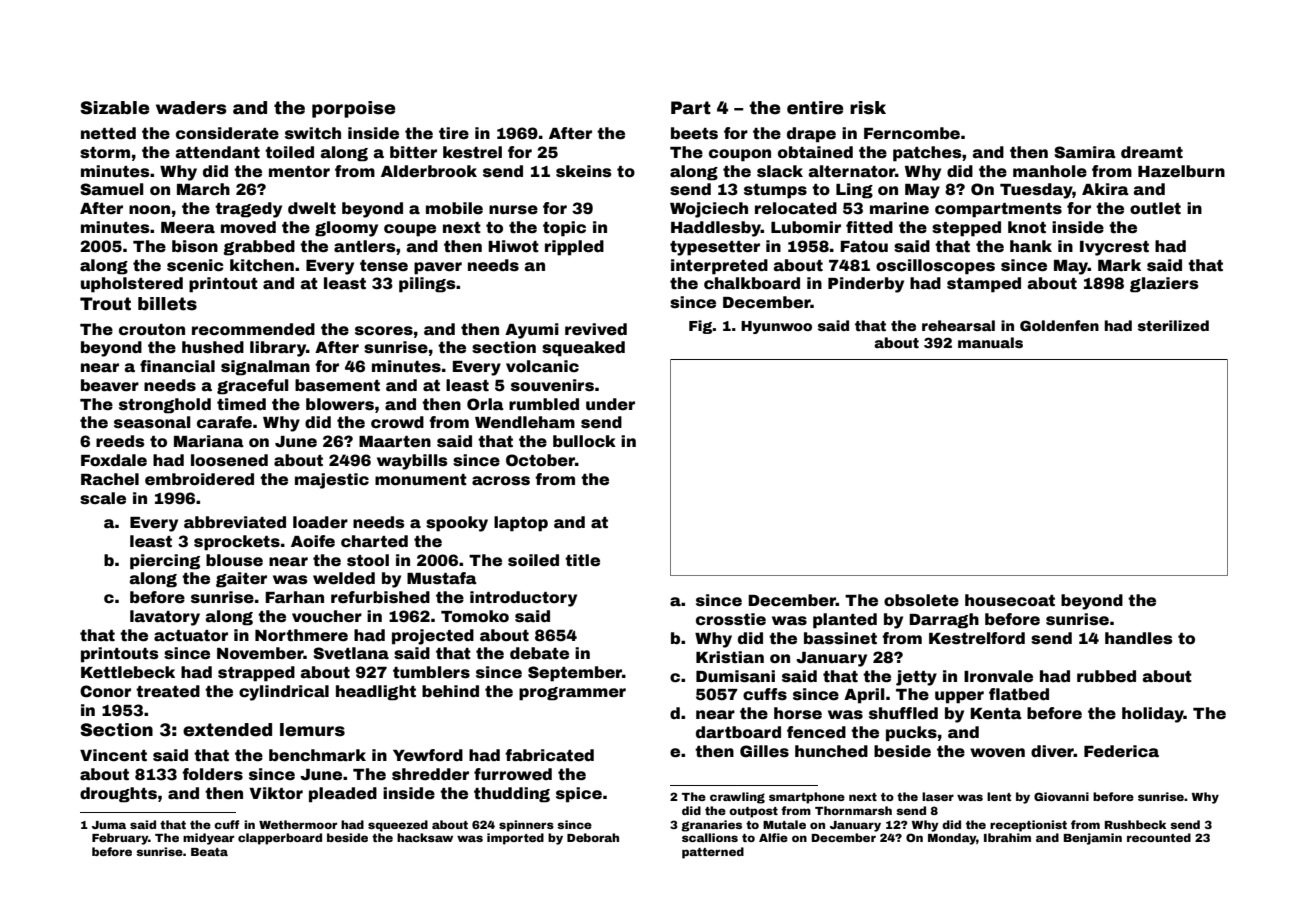  What do you see at coordinates (515, 839) in the page?
I see `imported` at bounding box center [515, 839].
